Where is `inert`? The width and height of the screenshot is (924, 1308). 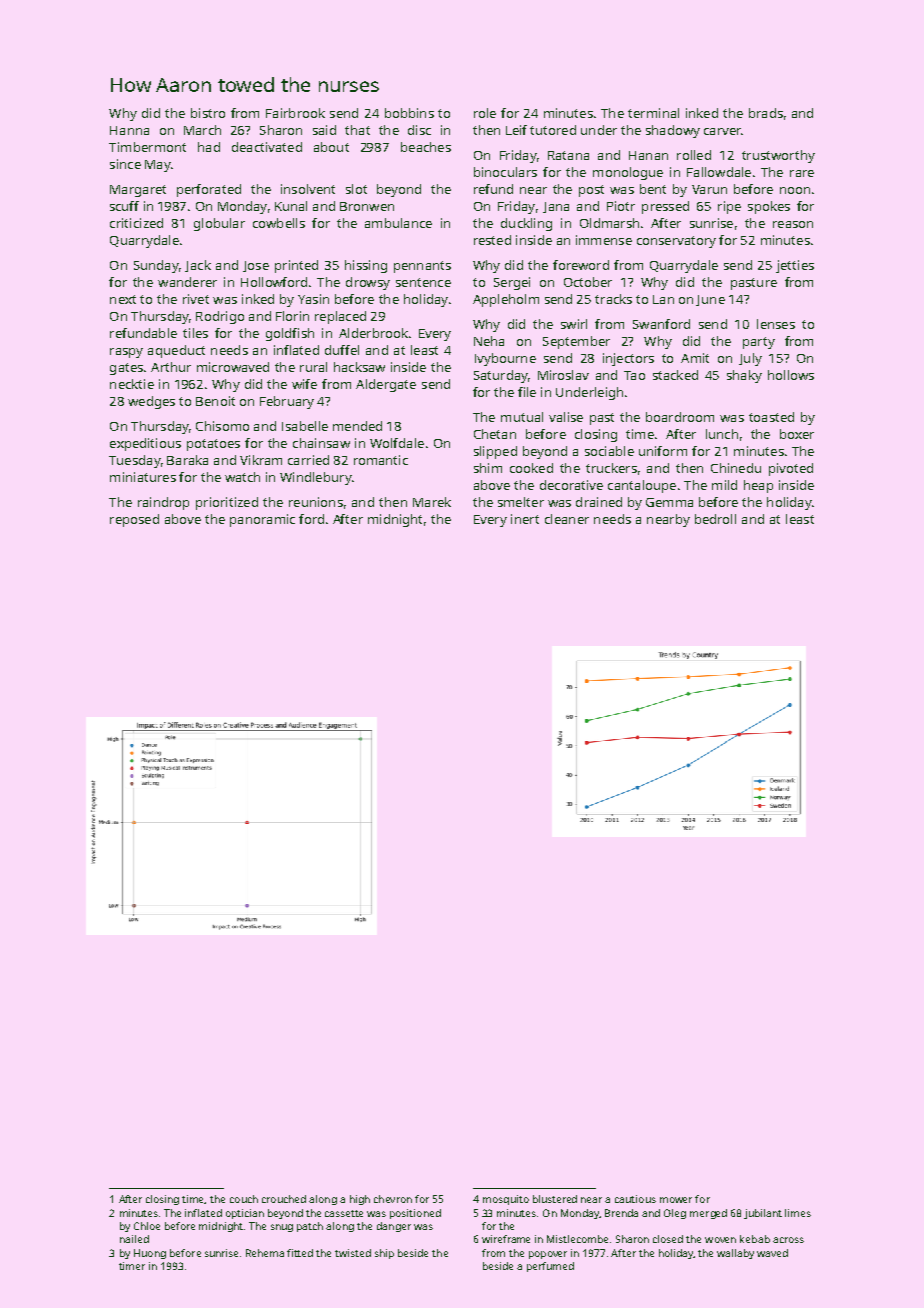
inert is located at coordinates (525, 519).
